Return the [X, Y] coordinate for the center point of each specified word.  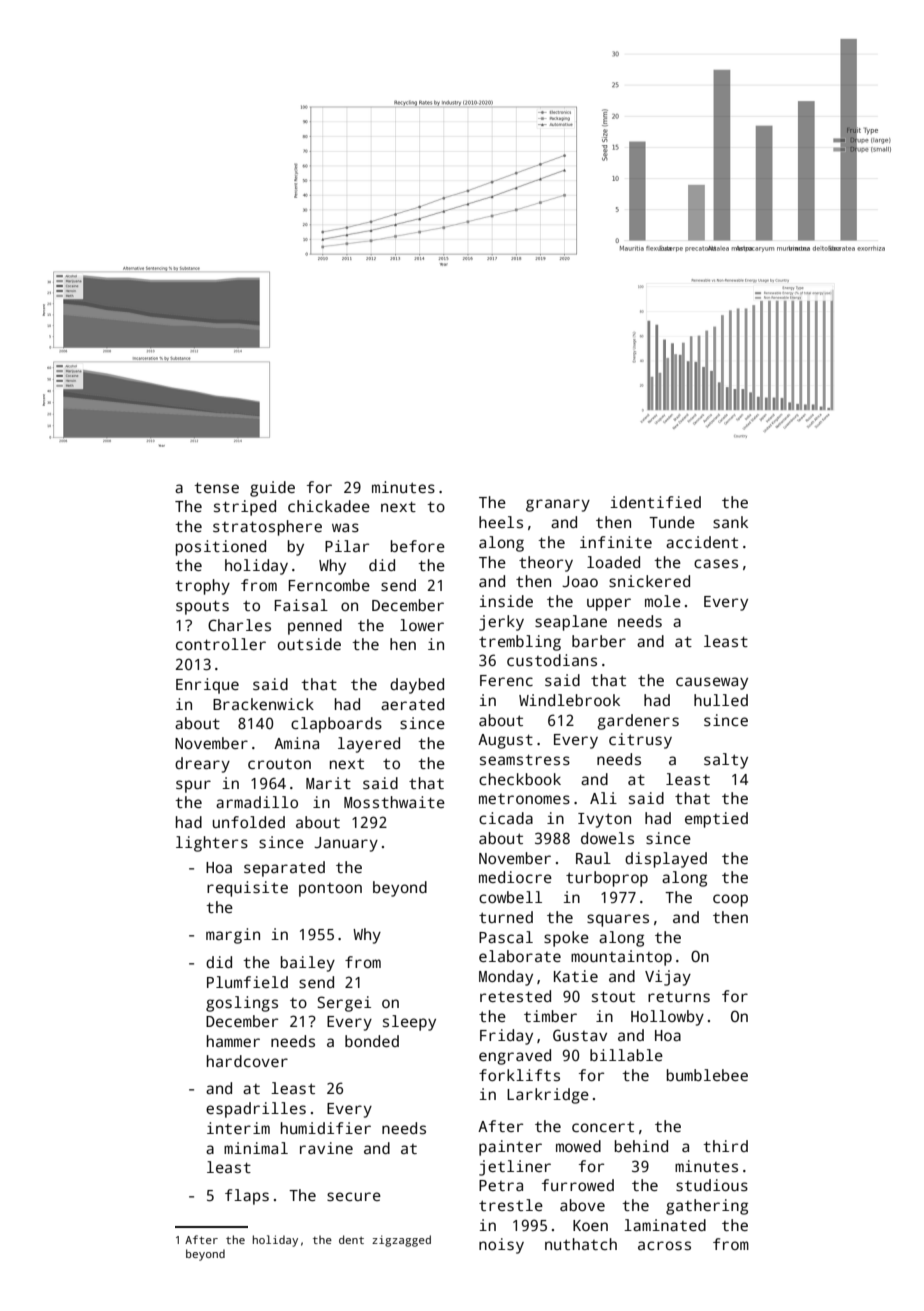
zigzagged [401, 1241]
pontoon [330, 890]
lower [422, 625]
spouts [202, 607]
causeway [712, 683]
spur [193, 786]
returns [679, 997]
